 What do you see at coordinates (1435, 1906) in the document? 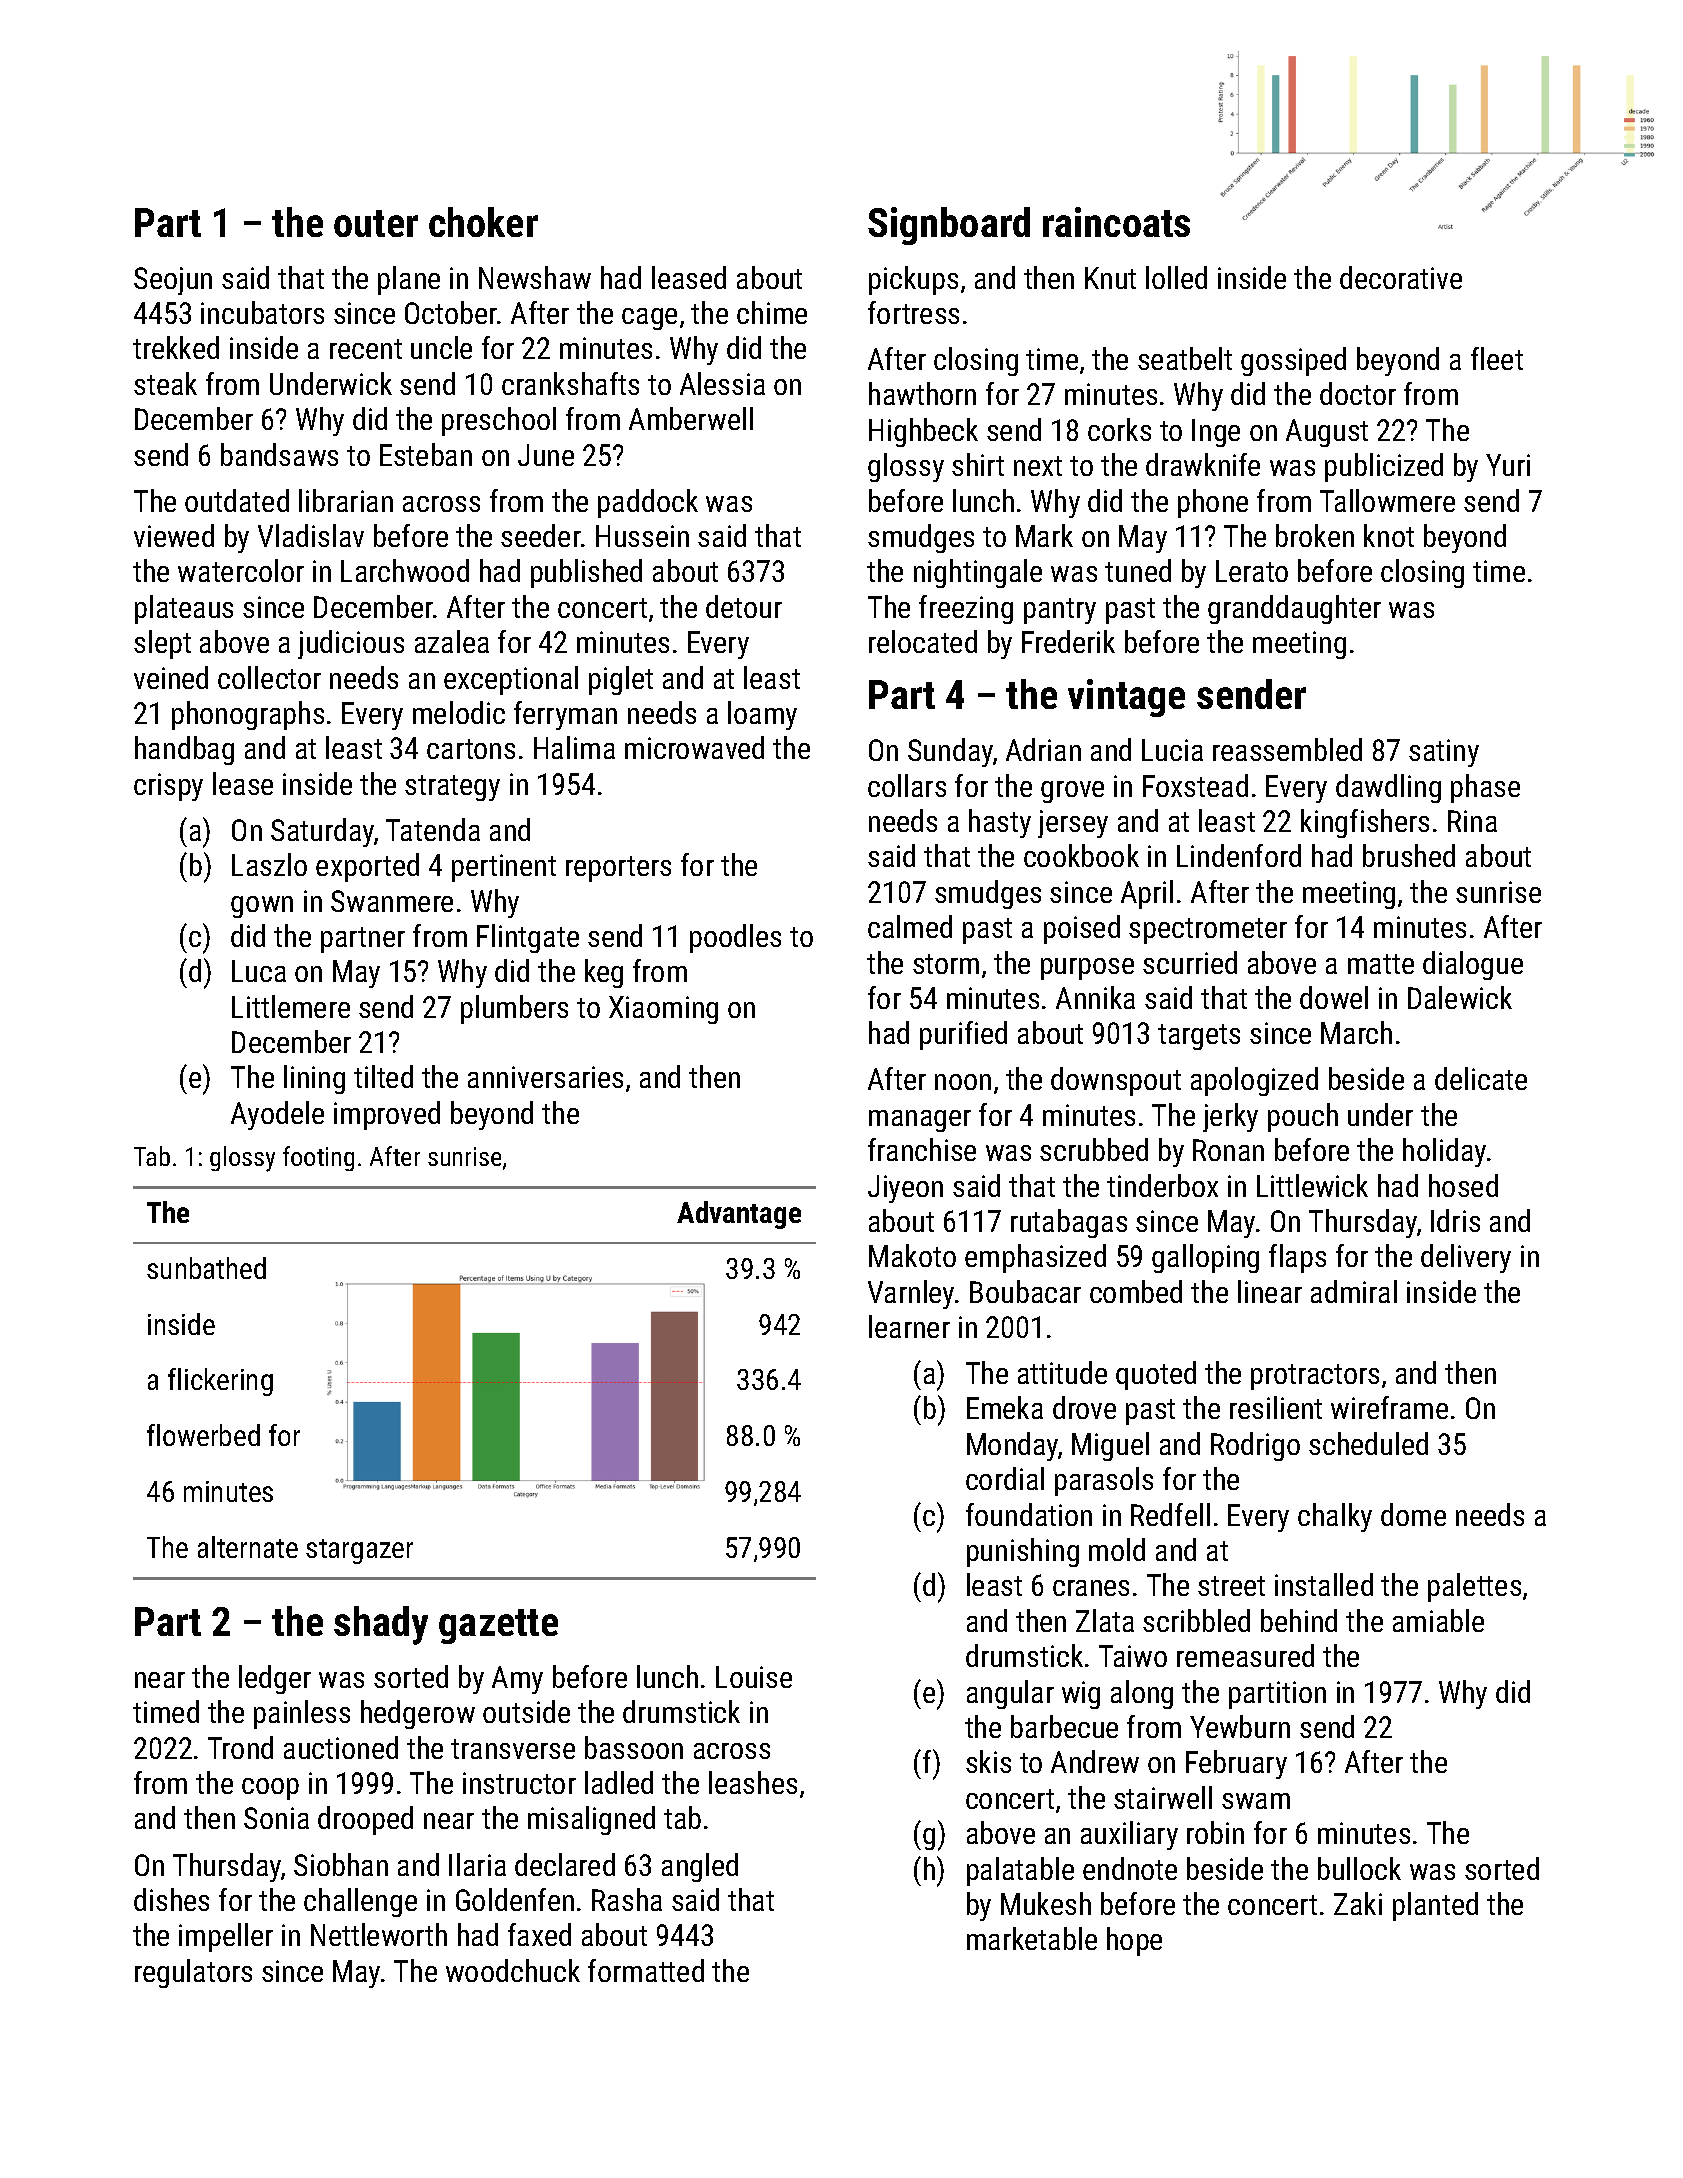
I see `planted` at bounding box center [1435, 1906].
